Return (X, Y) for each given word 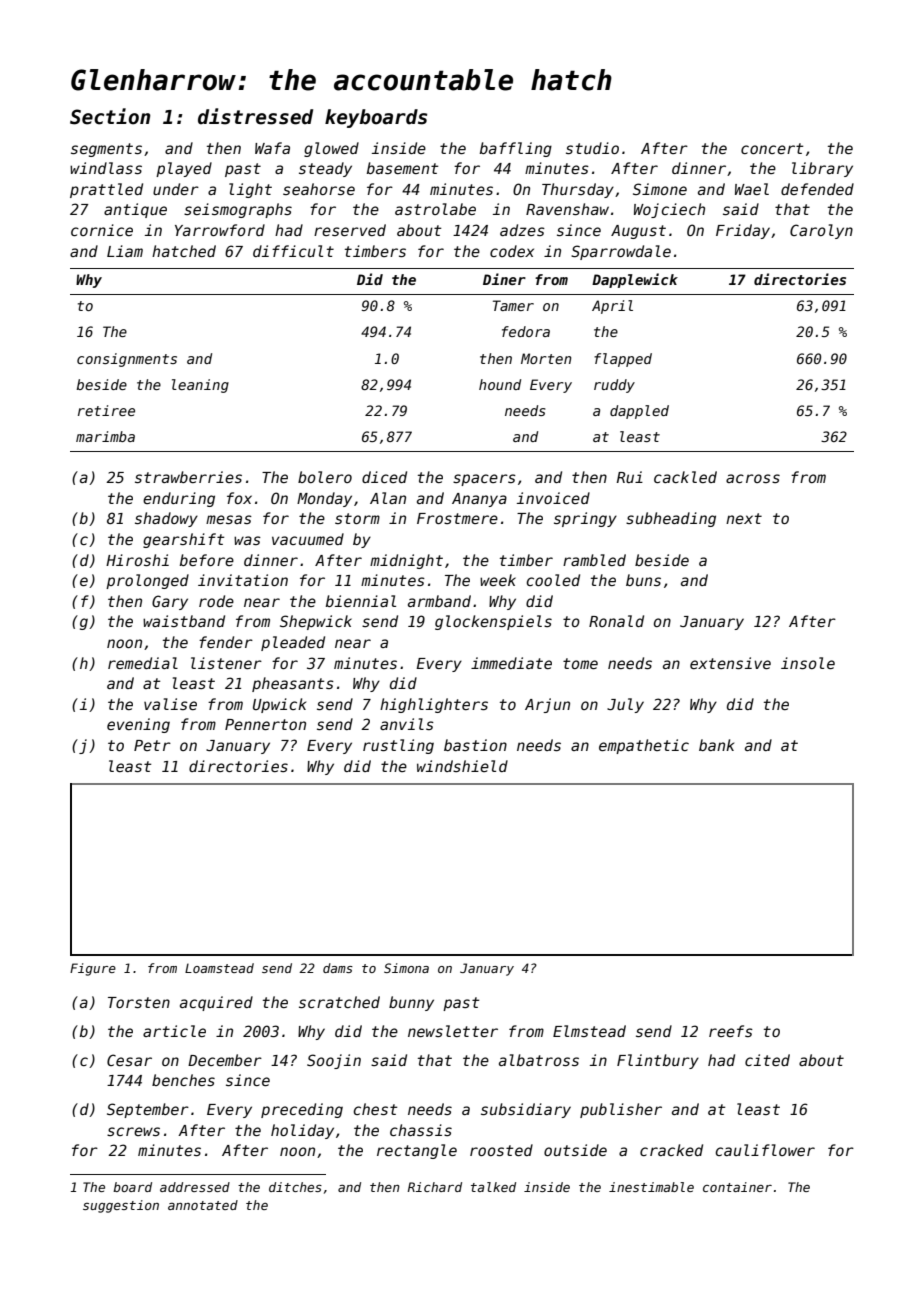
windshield (462, 766)
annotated (203, 1205)
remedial (143, 663)
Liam (125, 251)
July (625, 705)
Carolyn (821, 231)
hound (500, 384)
